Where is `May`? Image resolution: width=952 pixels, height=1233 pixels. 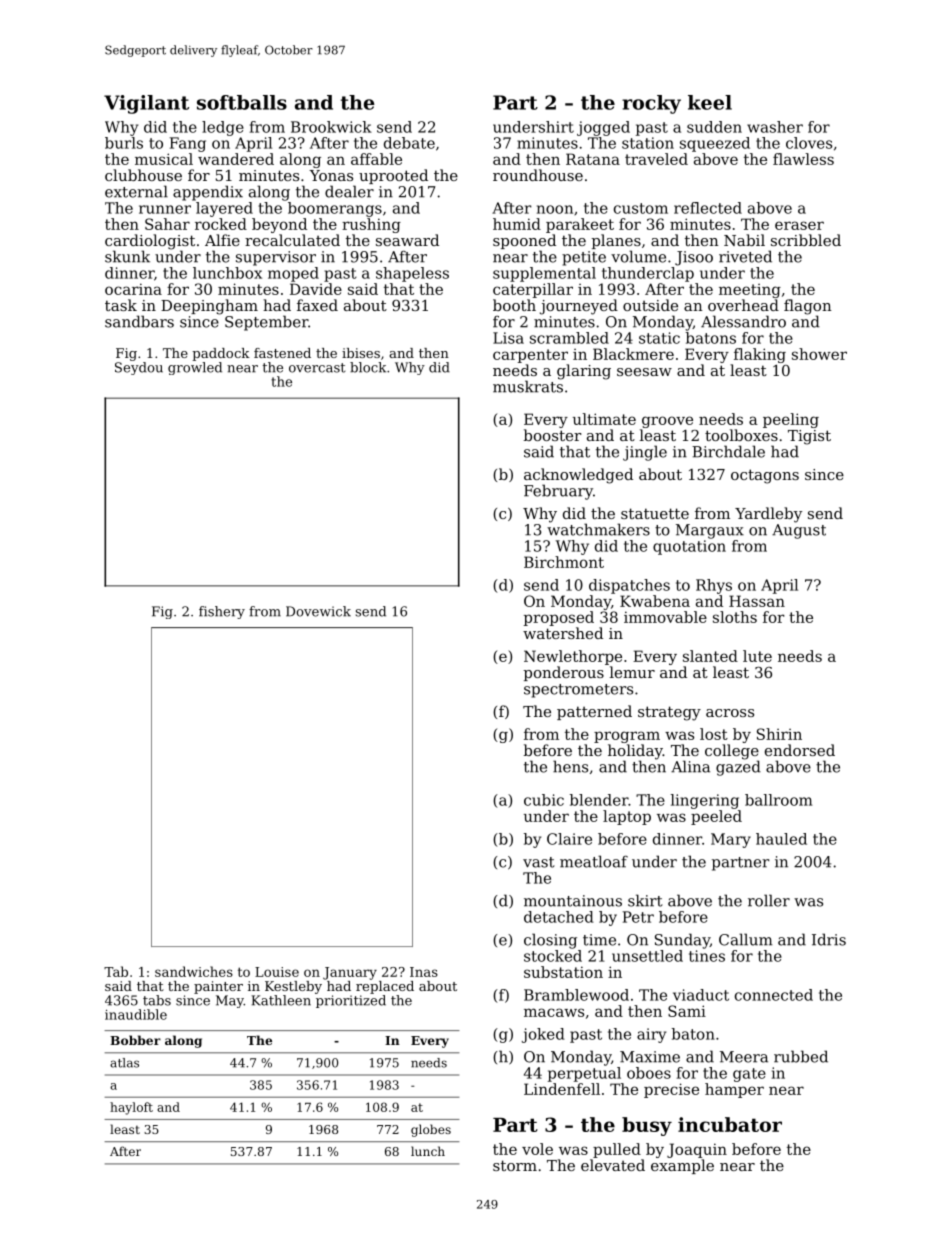 May is located at coordinates (230, 1001).
